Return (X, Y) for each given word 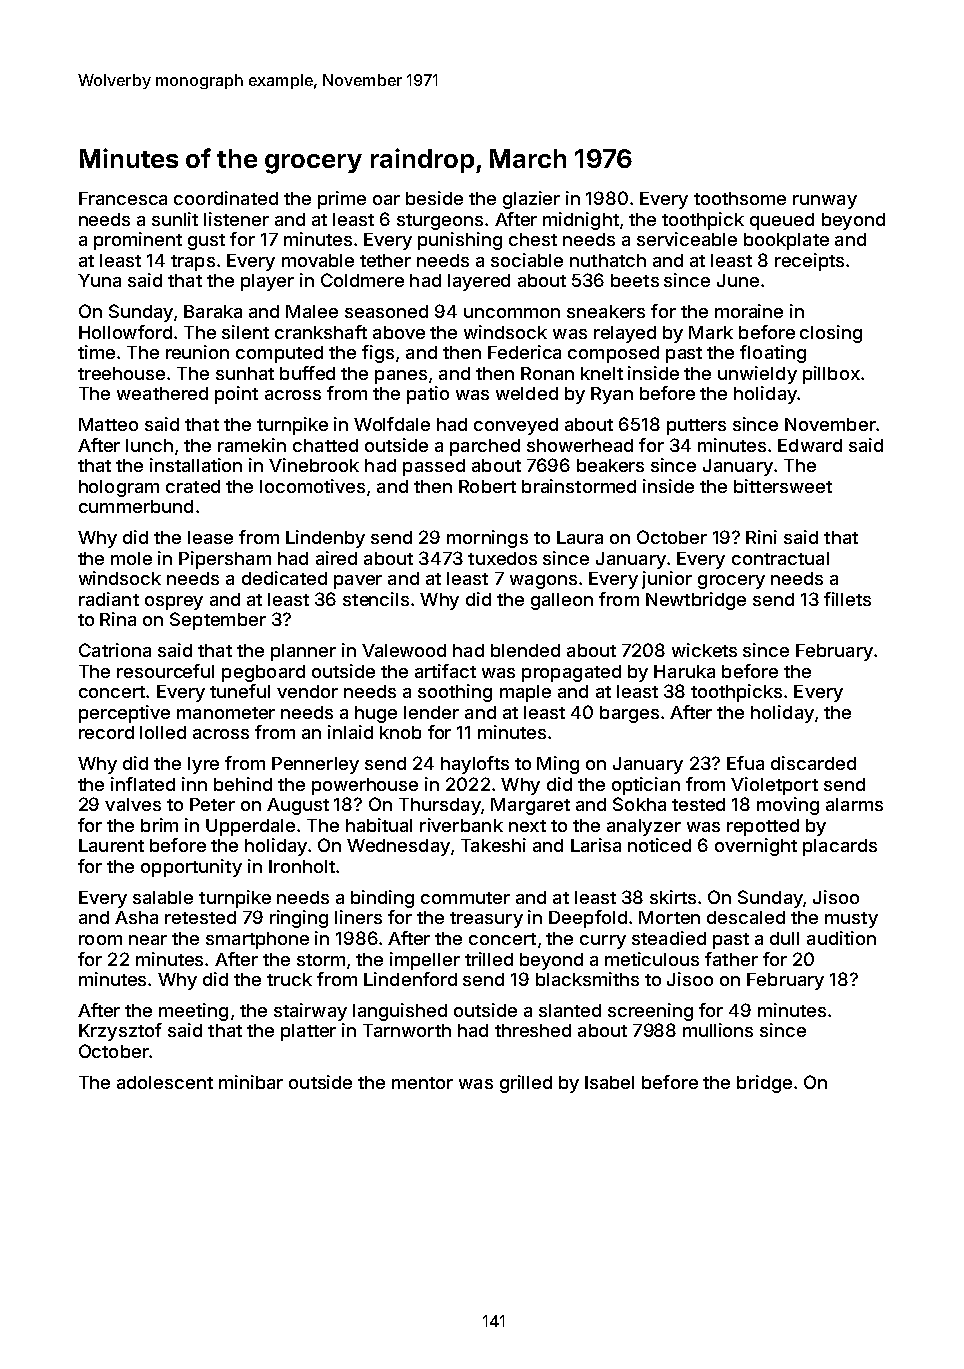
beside (434, 198)
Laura (580, 537)
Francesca (123, 198)
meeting (193, 1012)
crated (193, 486)
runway (825, 202)
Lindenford (410, 979)
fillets (847, 599)
